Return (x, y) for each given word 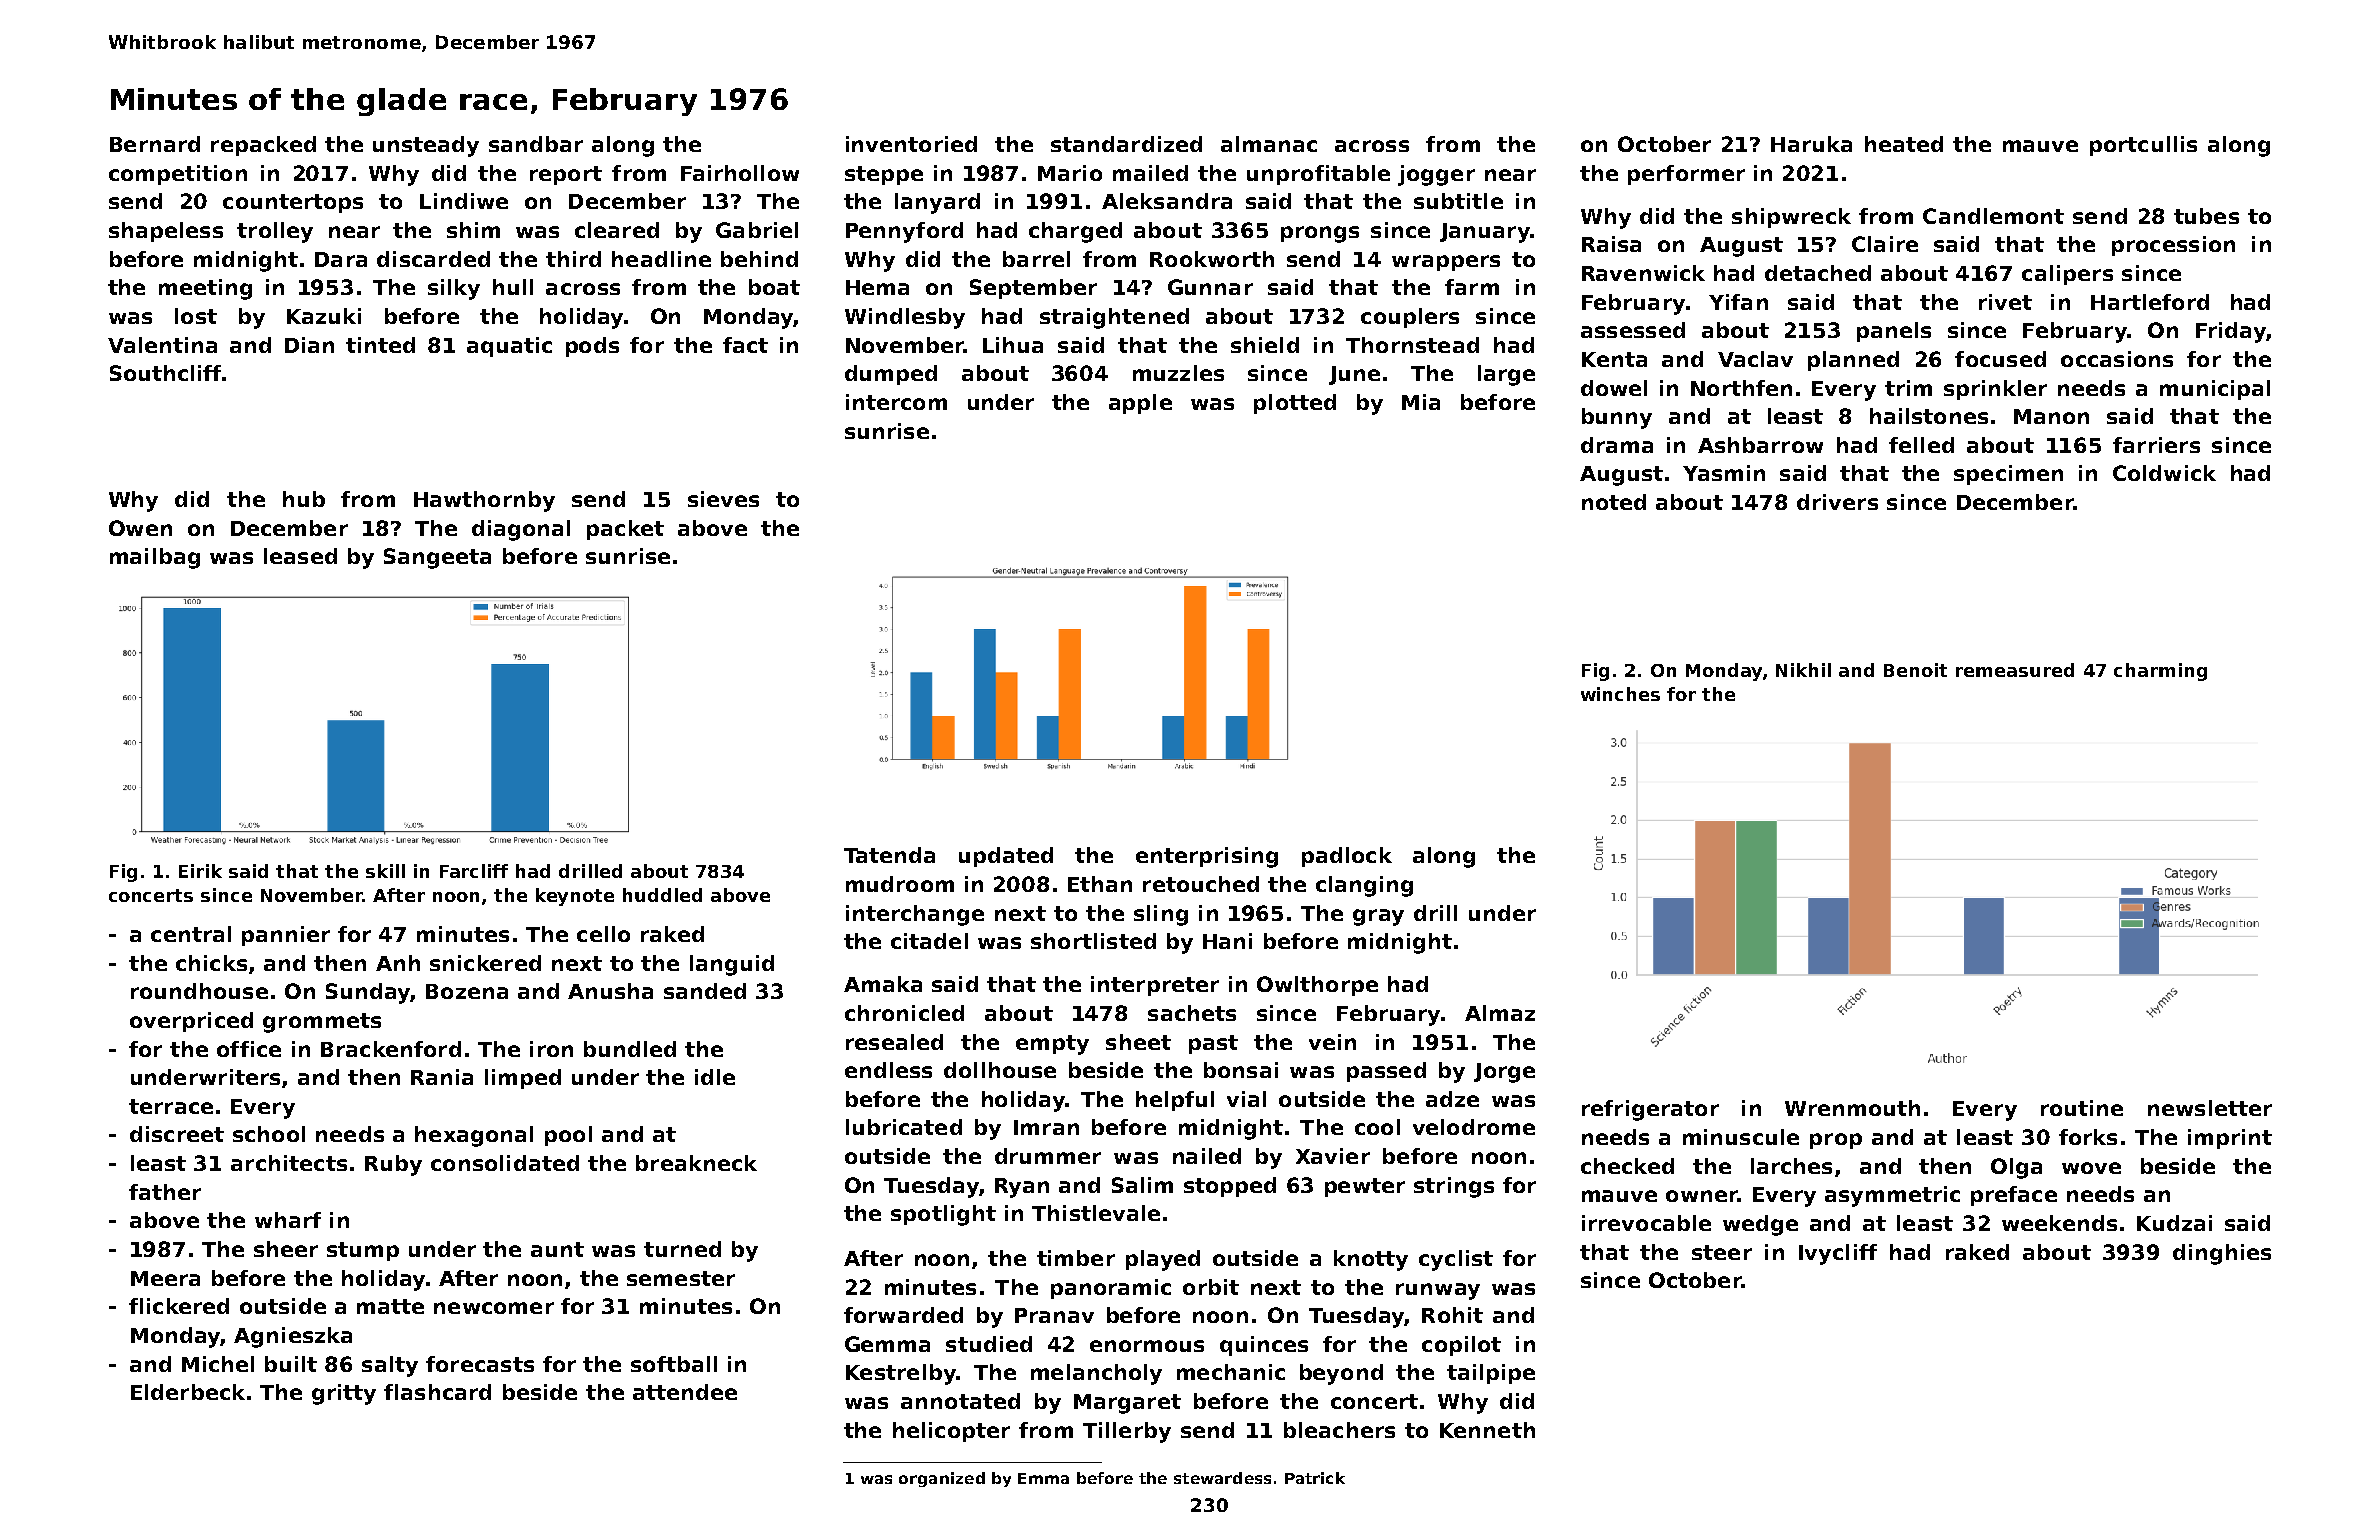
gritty (344, 1394)
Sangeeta (437, 558)
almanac (1269, 144)
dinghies (2222, 1254)
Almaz (1500, 1013)
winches (1620, 694)
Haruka (1811, 144)
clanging (1364, 886)
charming (2160, 672)
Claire (1885, 244)
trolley (275, 232)
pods (592, 347)
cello (603, 934)
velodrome (1474, 1127)
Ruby (393, 1165)
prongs (1320, 234)
